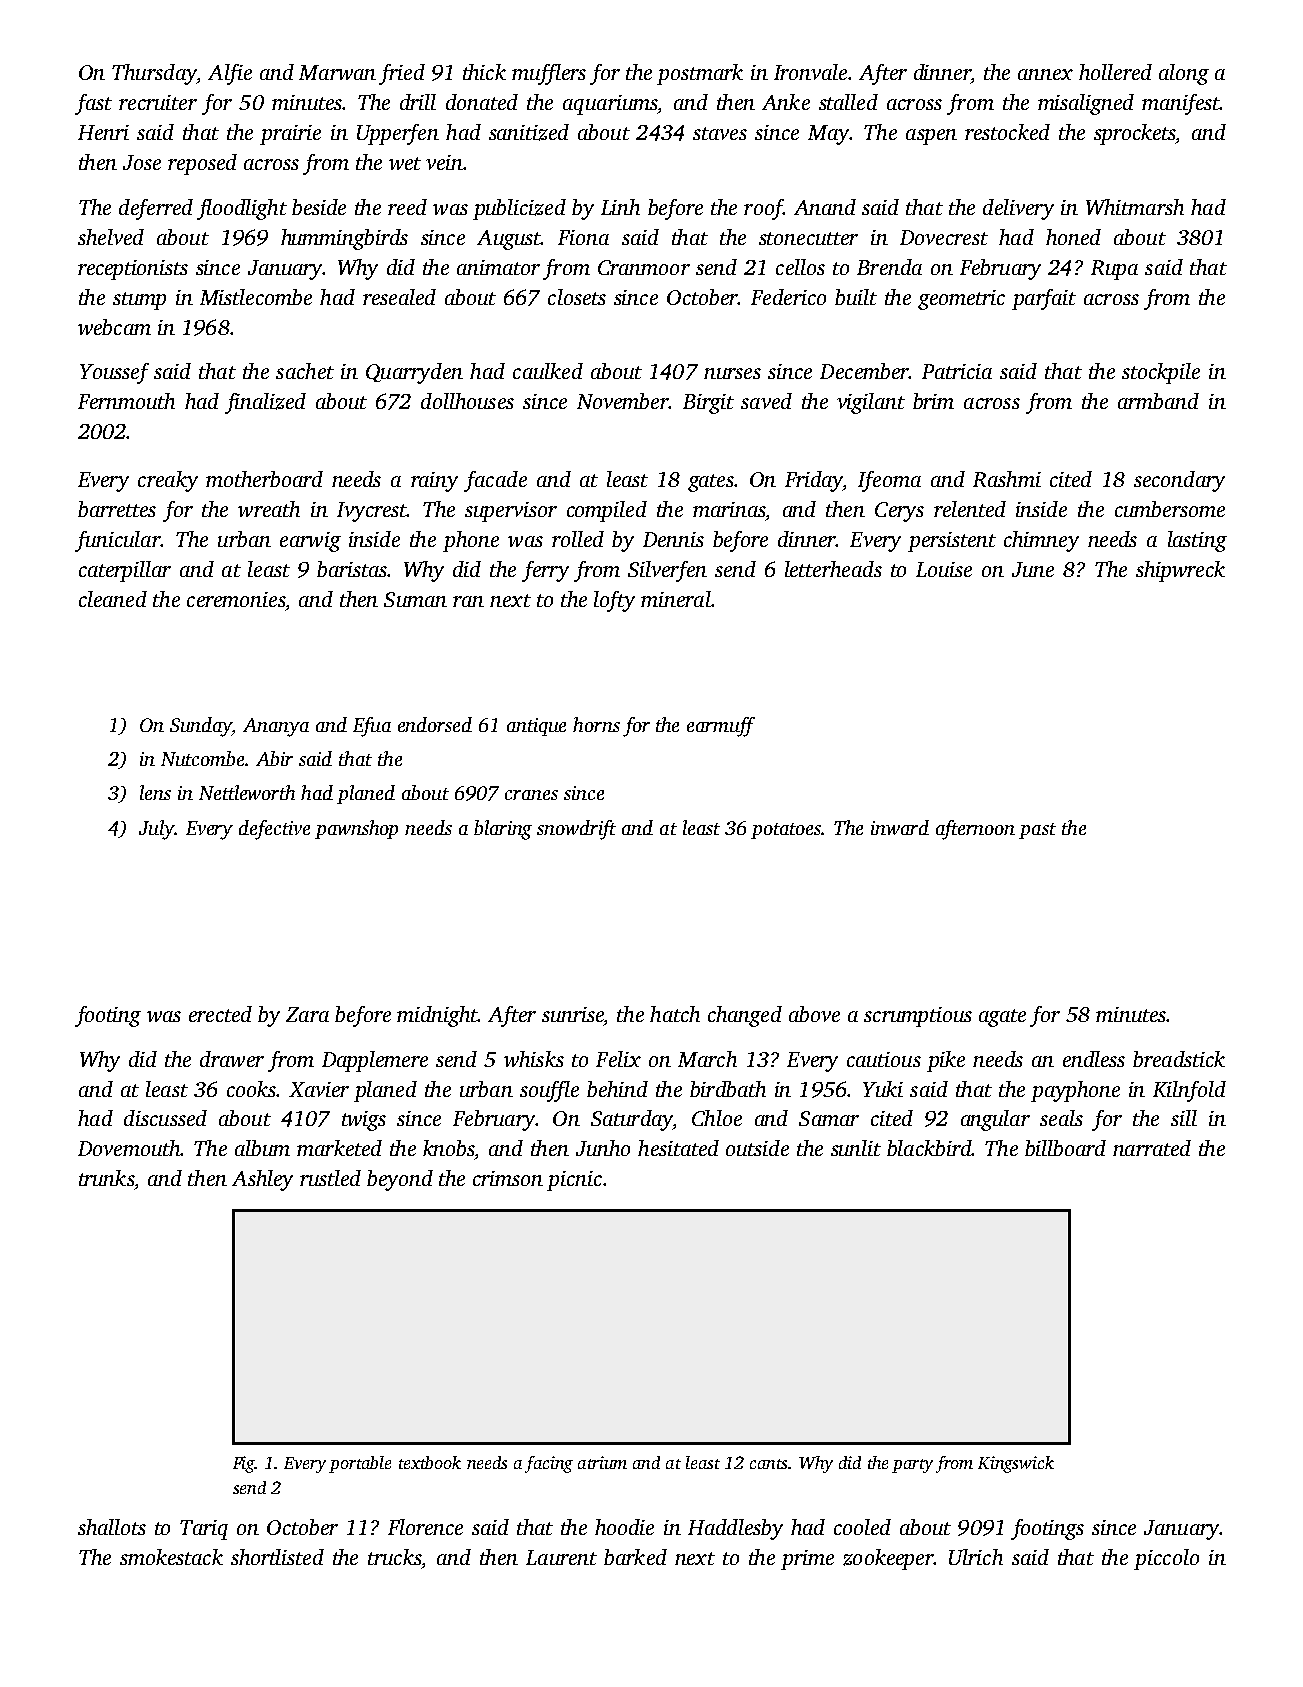  I want to click on cleaned, so click(113, 599).
